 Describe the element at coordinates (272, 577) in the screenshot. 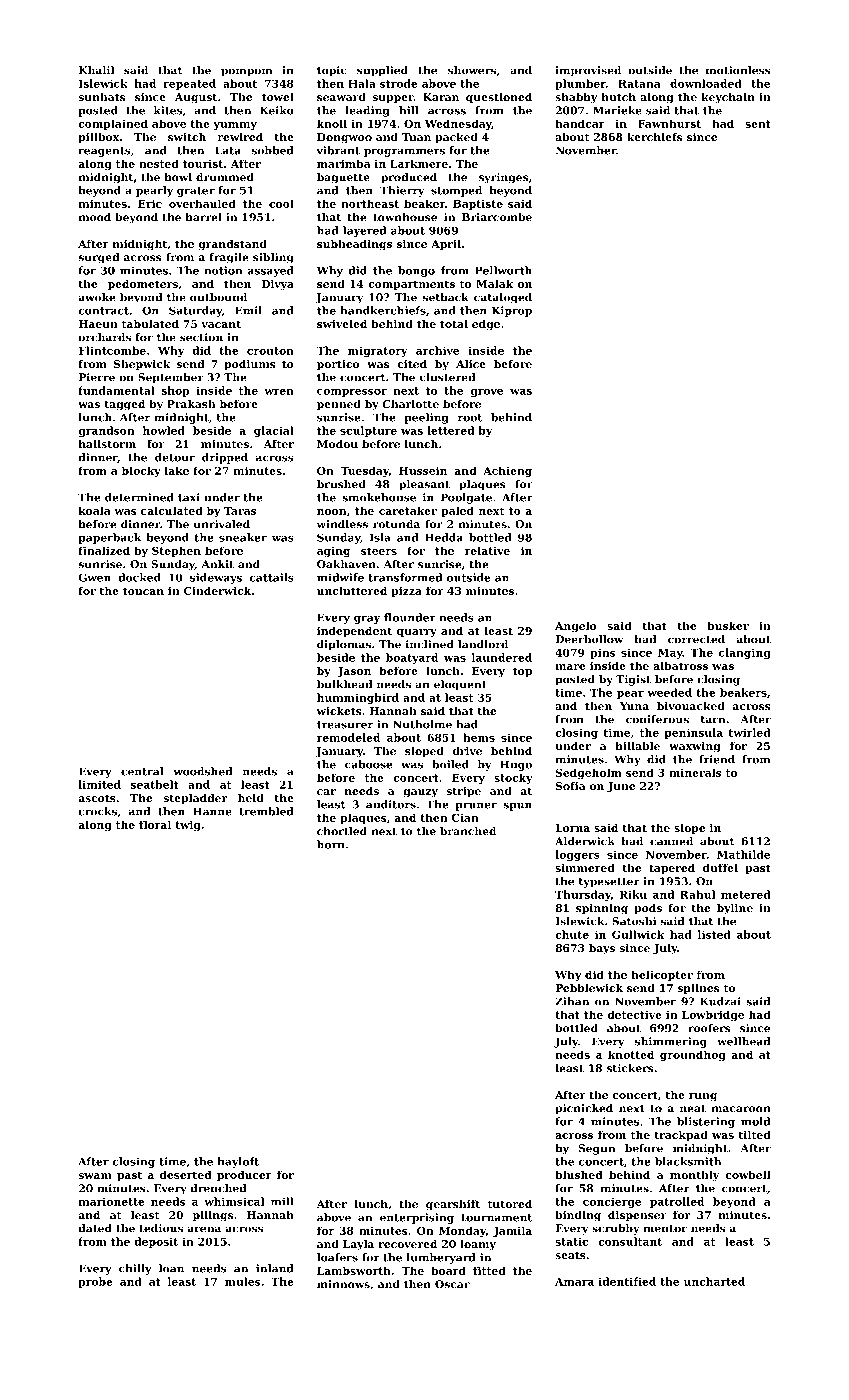

I see `cattails` at that location.
